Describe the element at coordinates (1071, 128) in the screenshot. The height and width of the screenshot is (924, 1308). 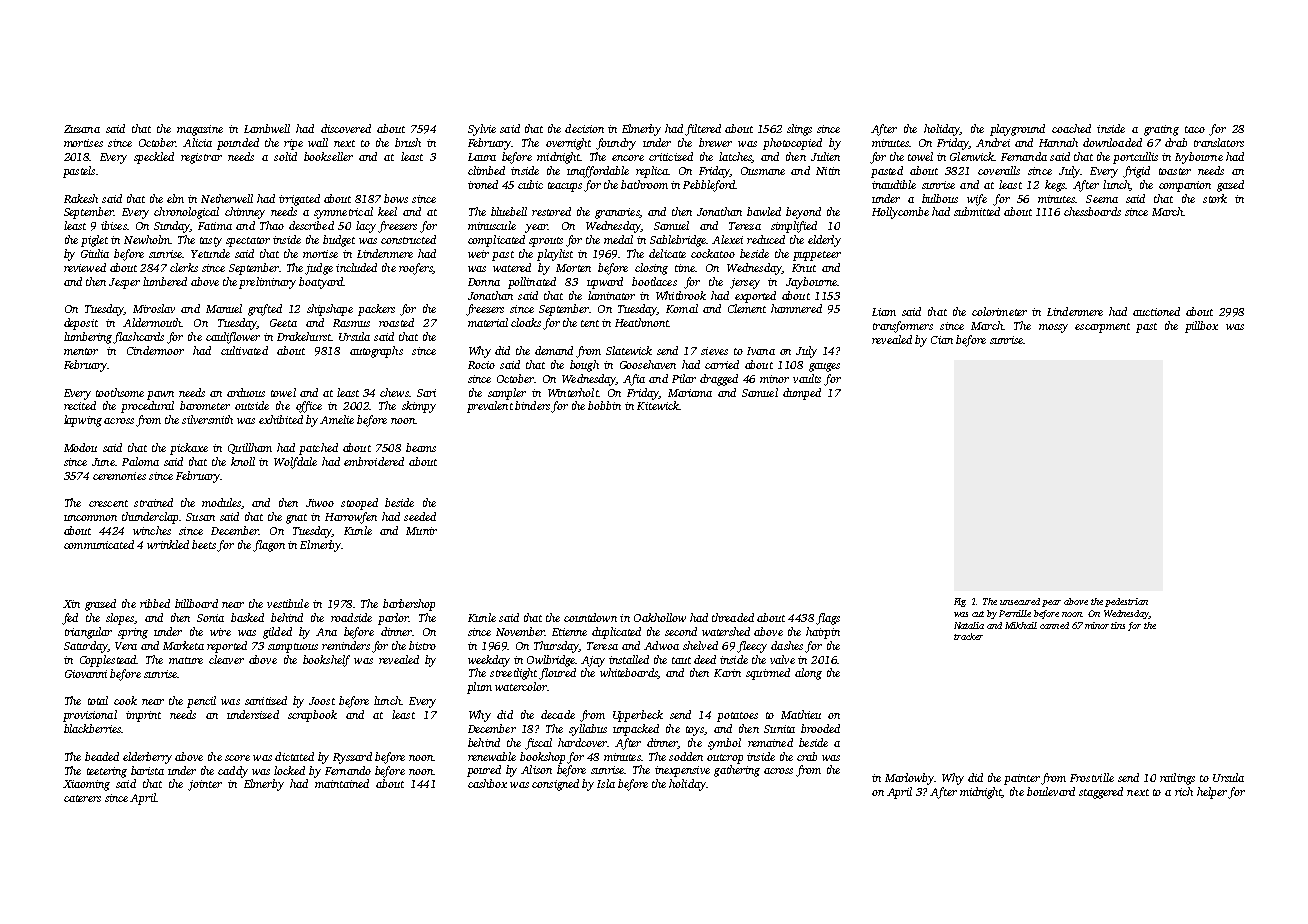
I see `coached` at that location.
